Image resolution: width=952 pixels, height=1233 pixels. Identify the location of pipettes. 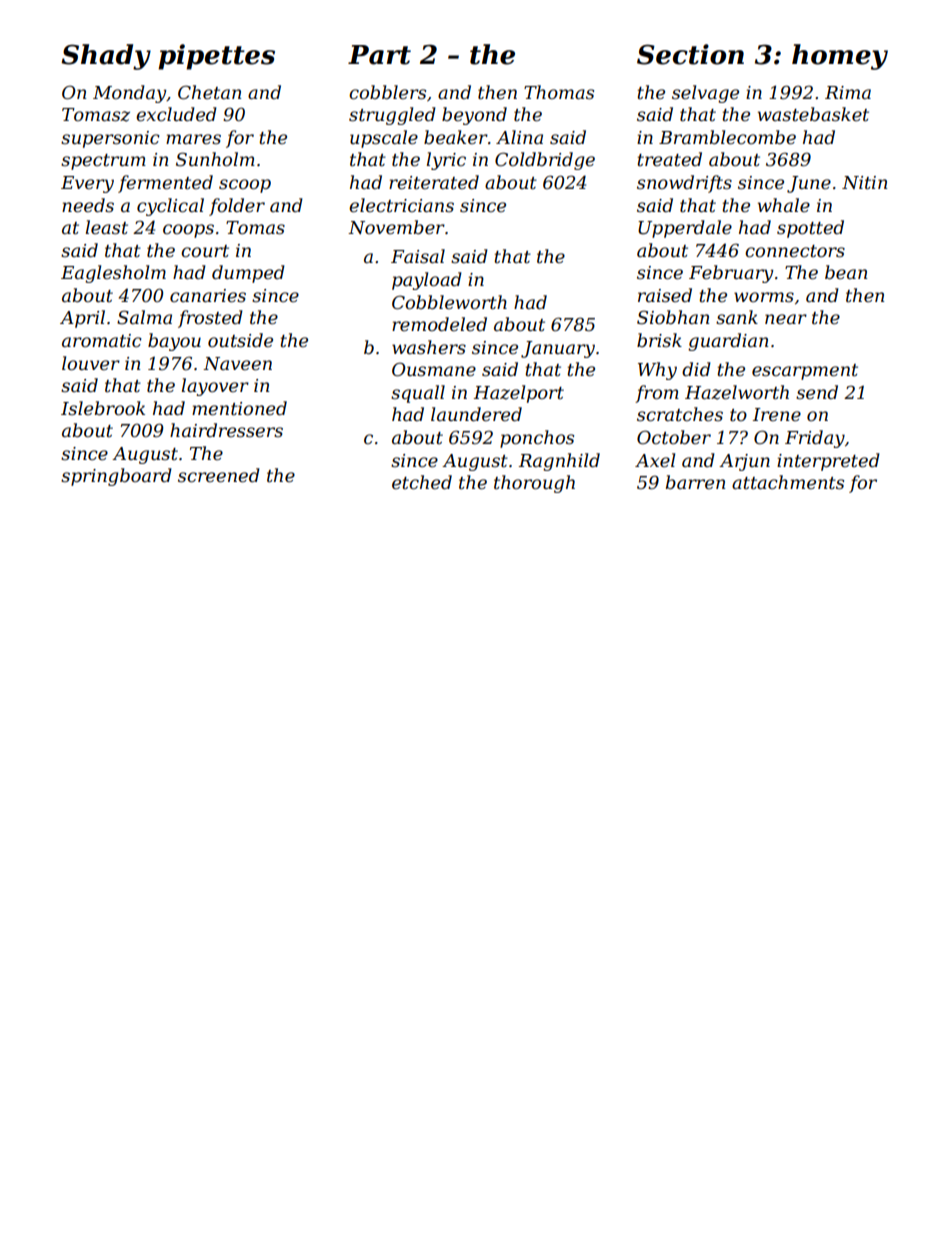
(216, 57).
